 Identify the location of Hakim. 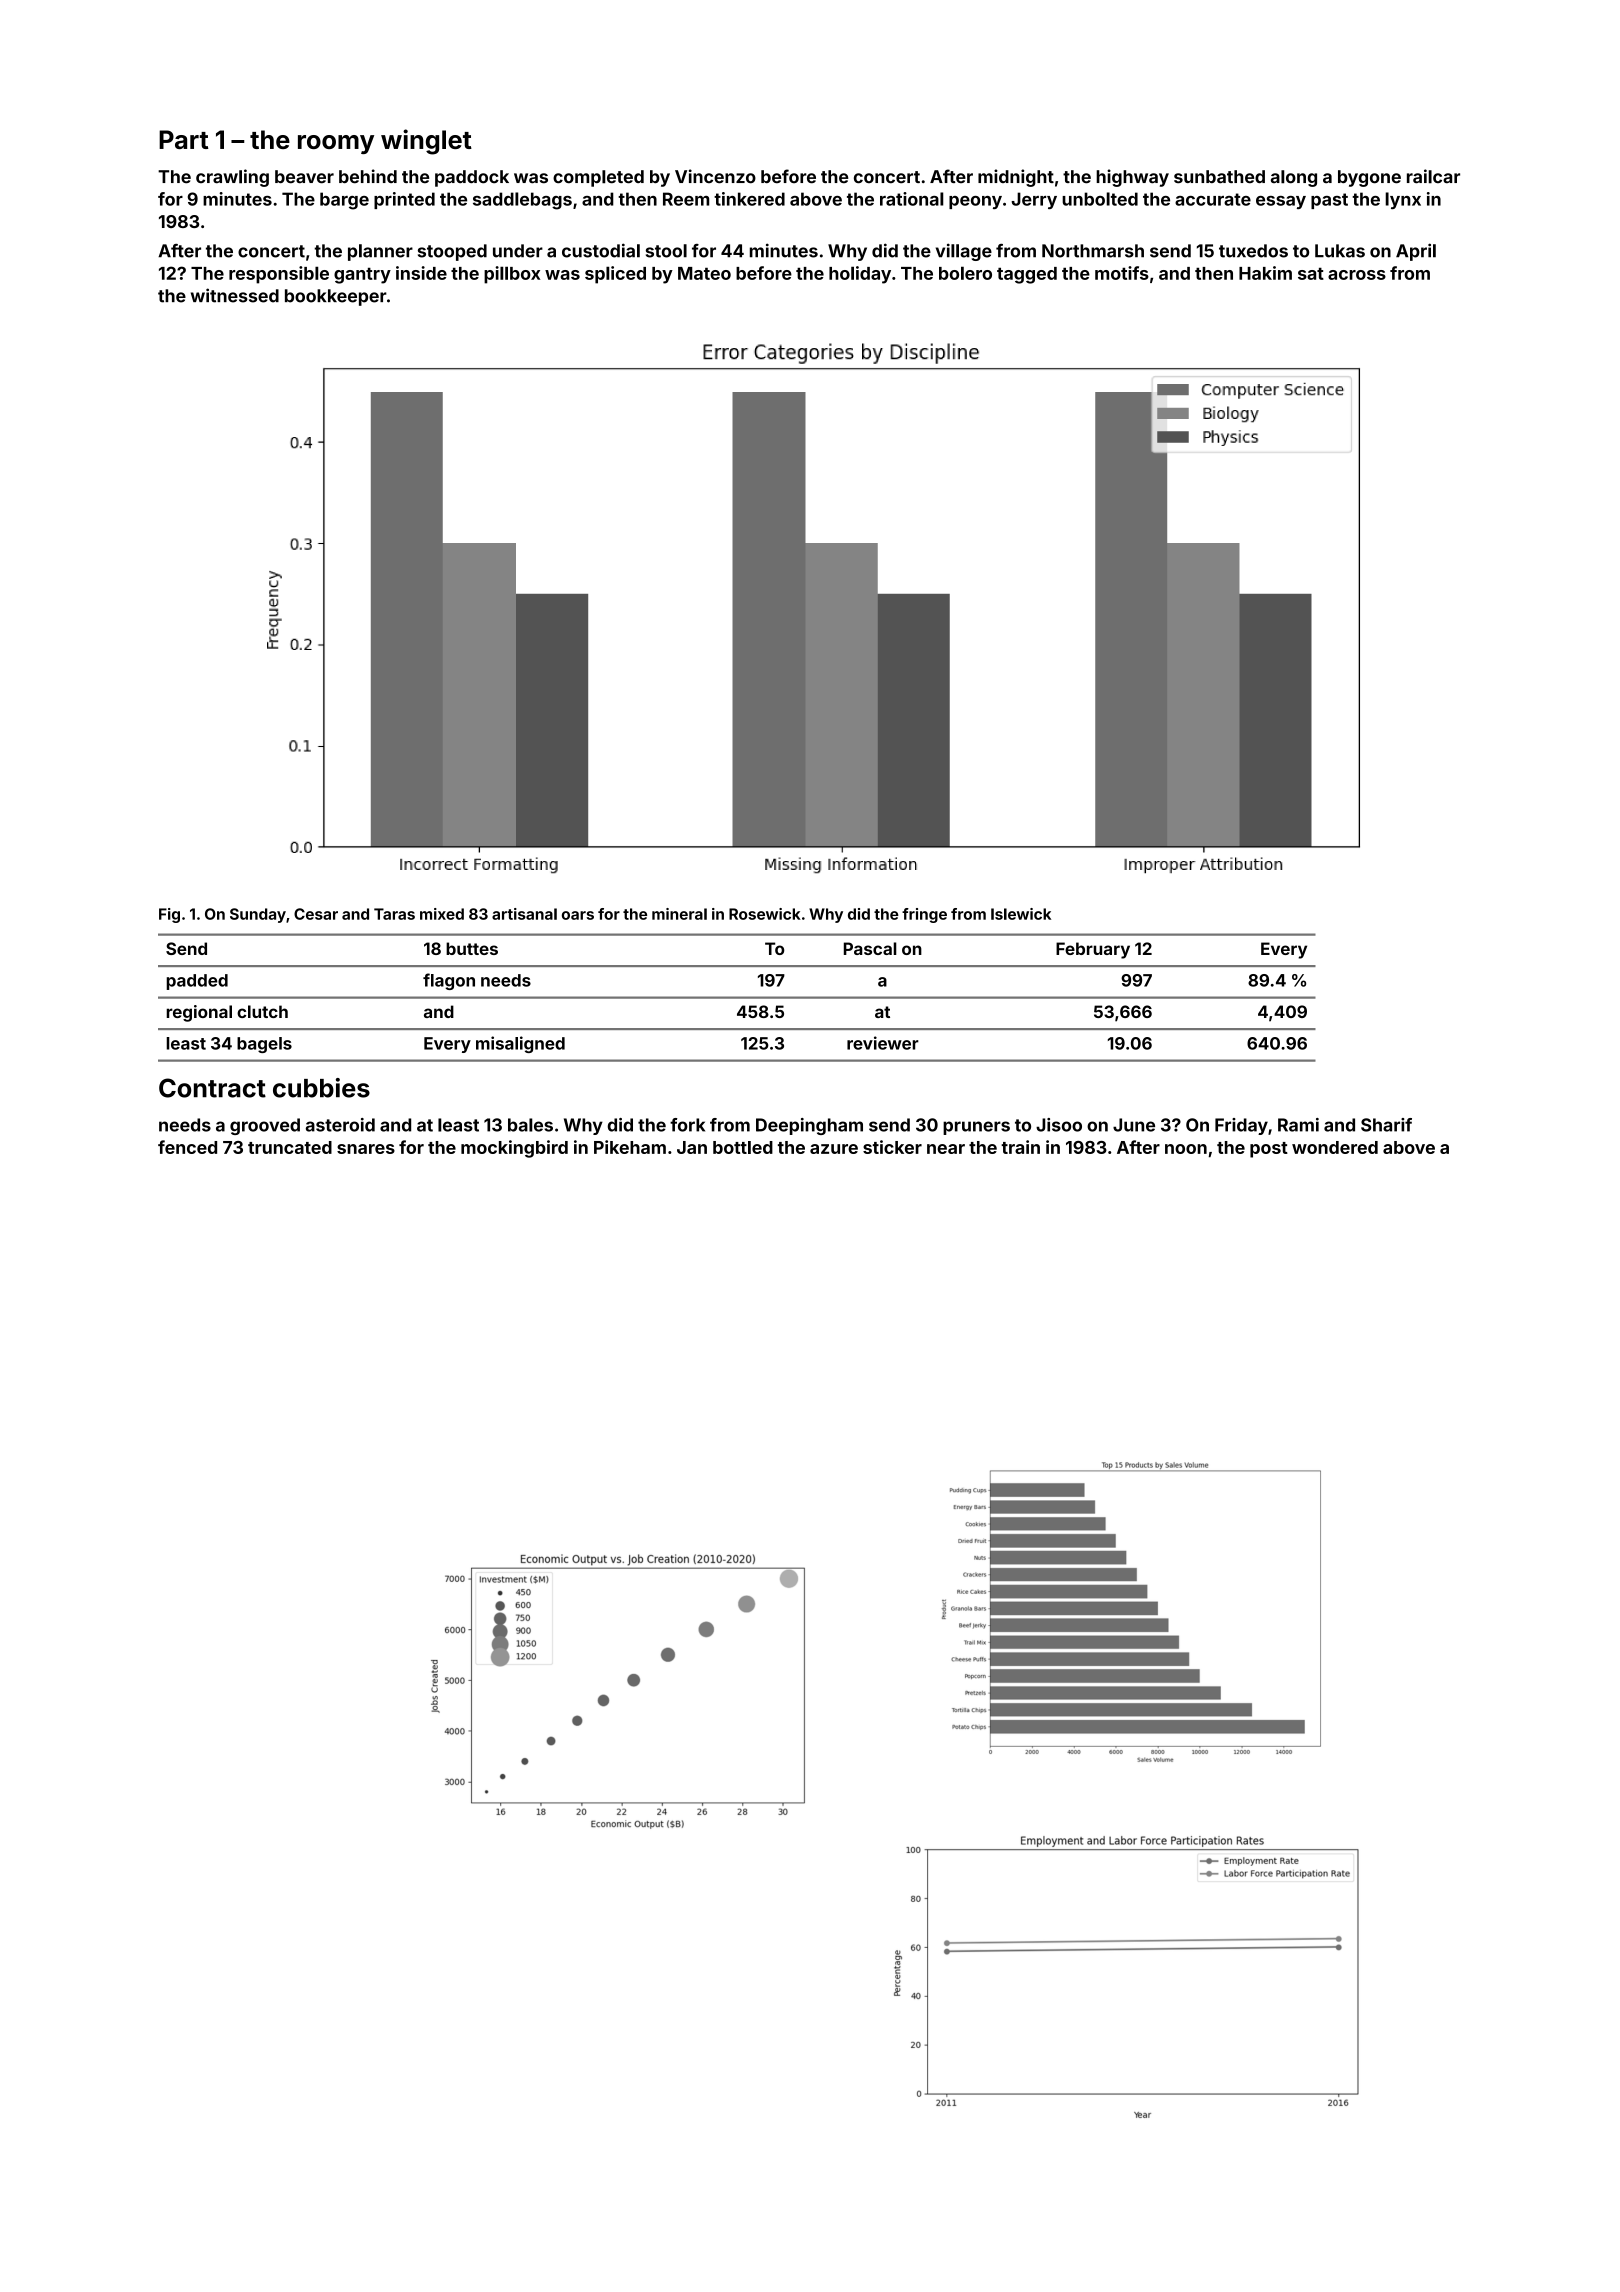
(1265, 273).
